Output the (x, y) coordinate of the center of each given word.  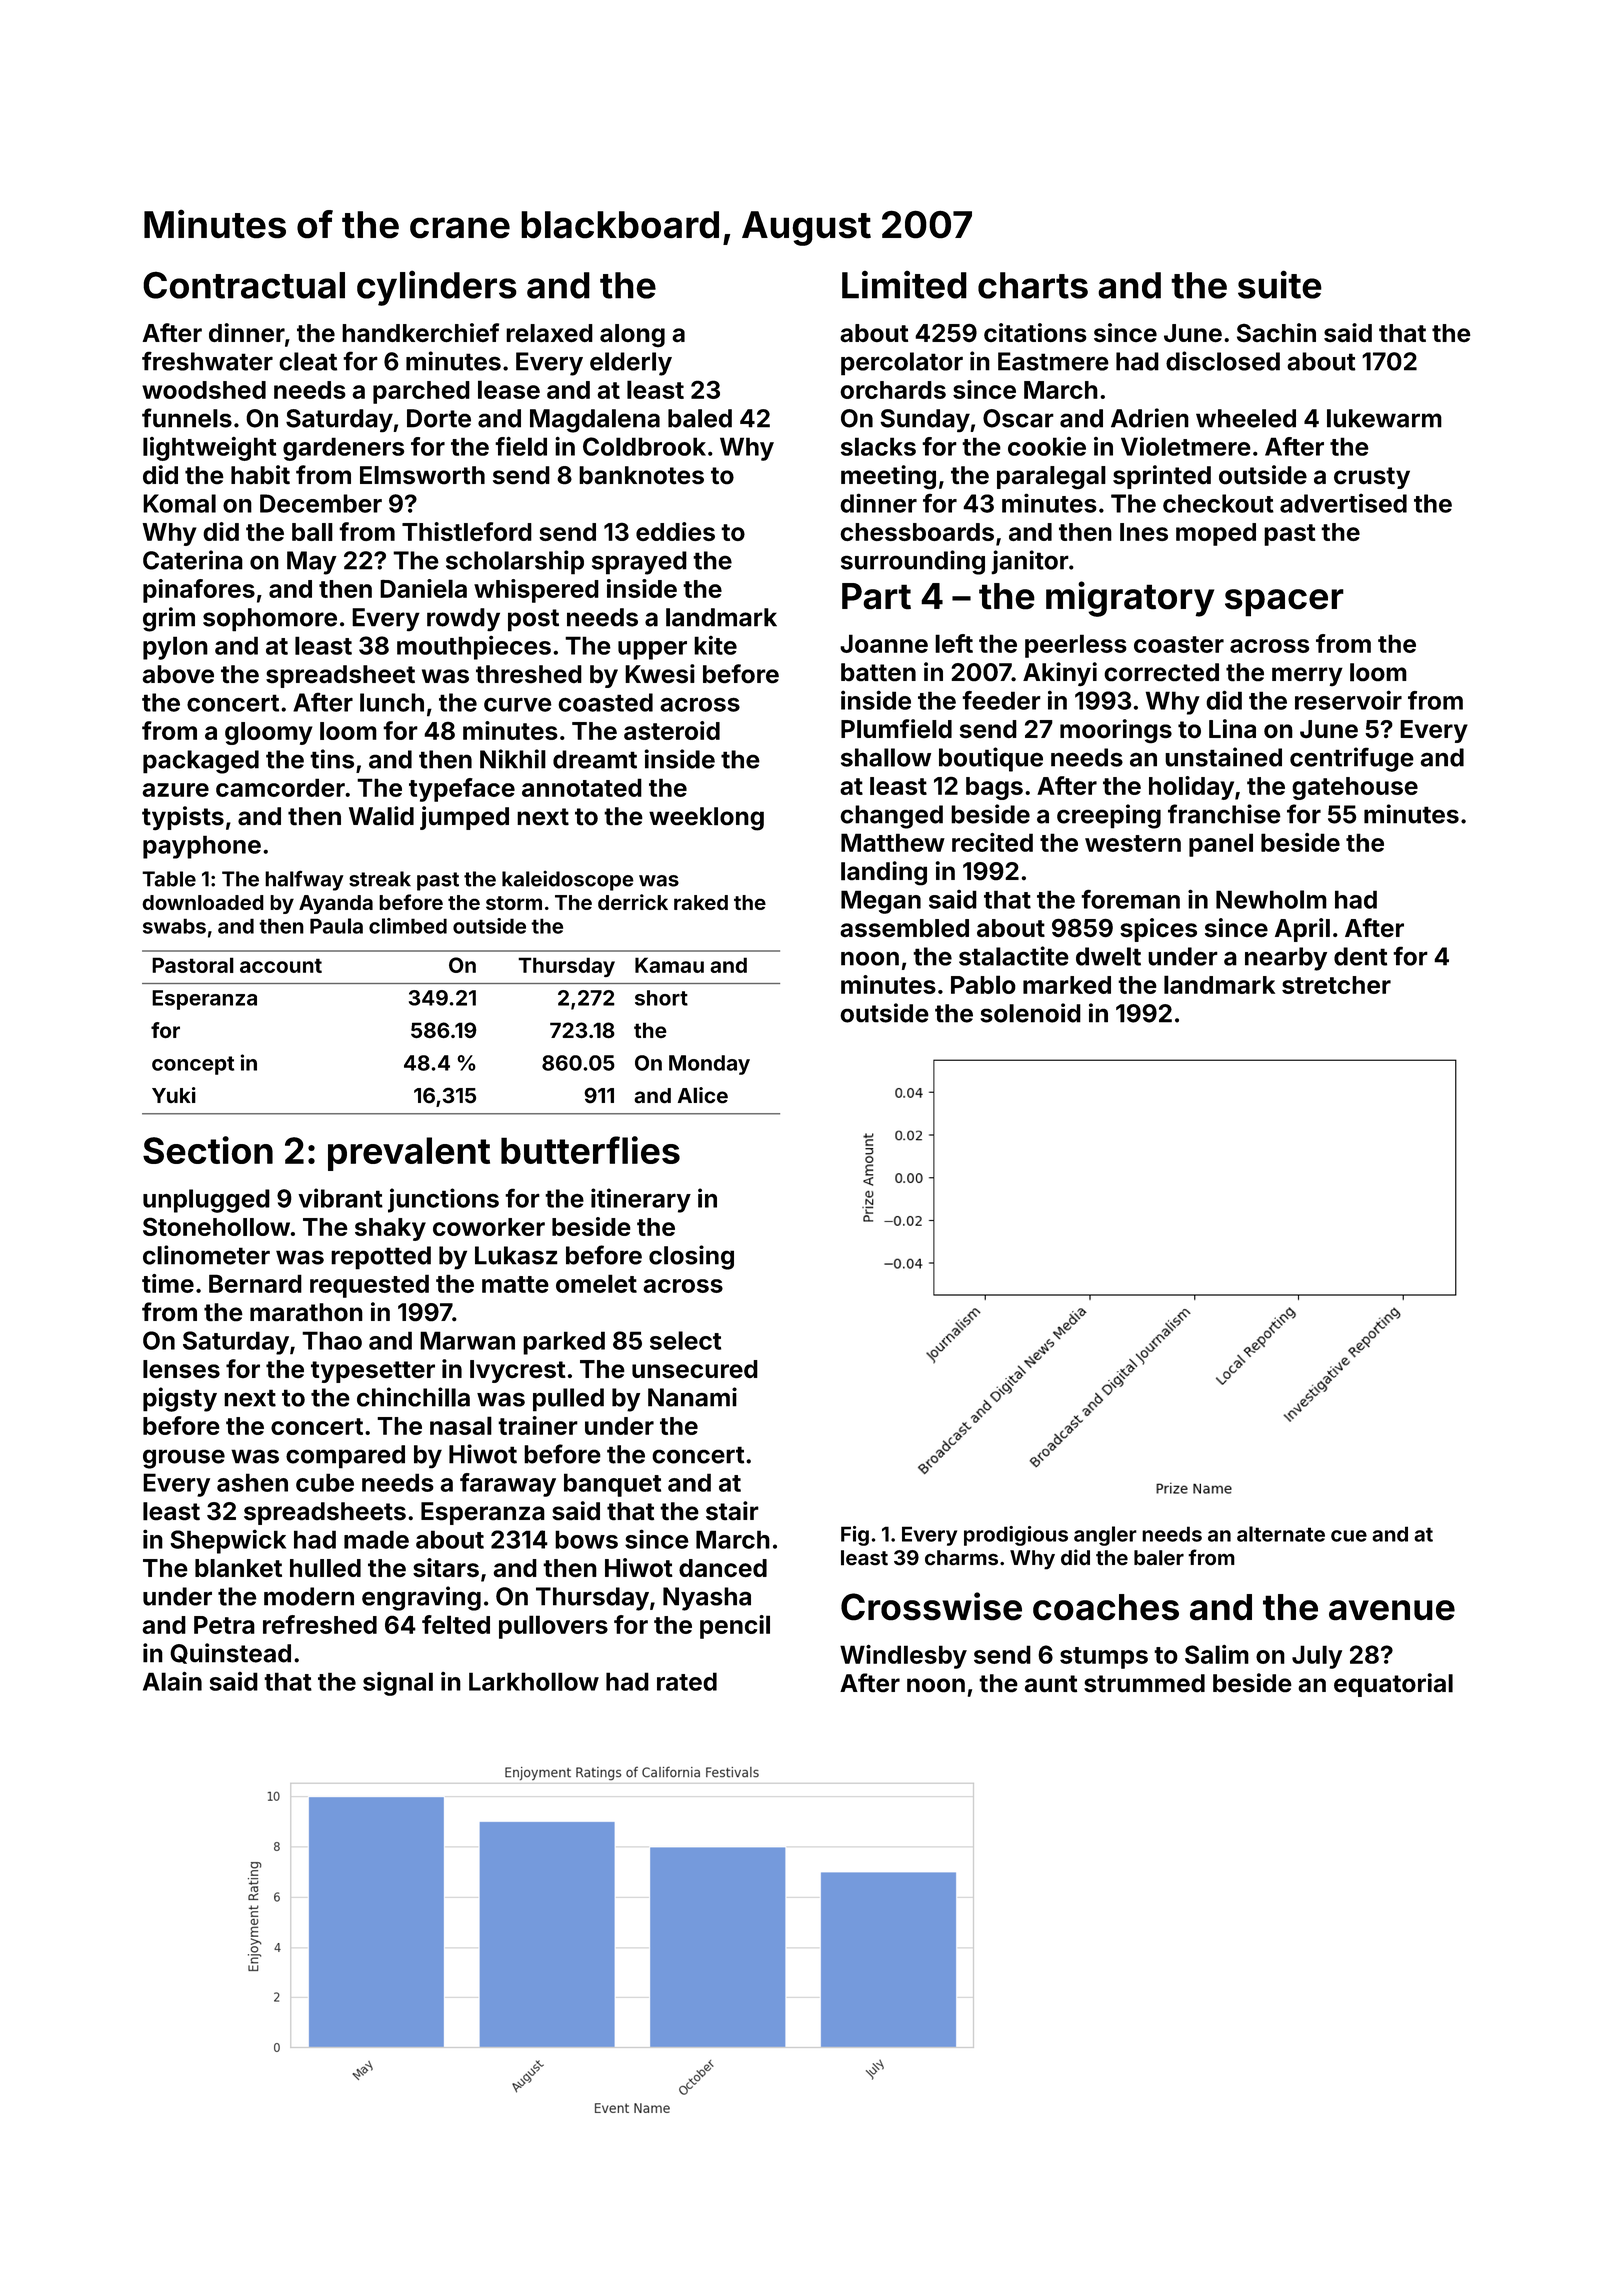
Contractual (244, 285)
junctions (443, 1200)
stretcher (1336, 985)
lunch (392, 702)
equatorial (1393, 1685)
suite (1280, 284)
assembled (904, 928)
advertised (1343, 503)
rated (687, 1681)
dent (1360, 956)
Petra (224, 1625)
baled (700, 418)
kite (715, 645)
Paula (336, 926)
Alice (703, 1095)
